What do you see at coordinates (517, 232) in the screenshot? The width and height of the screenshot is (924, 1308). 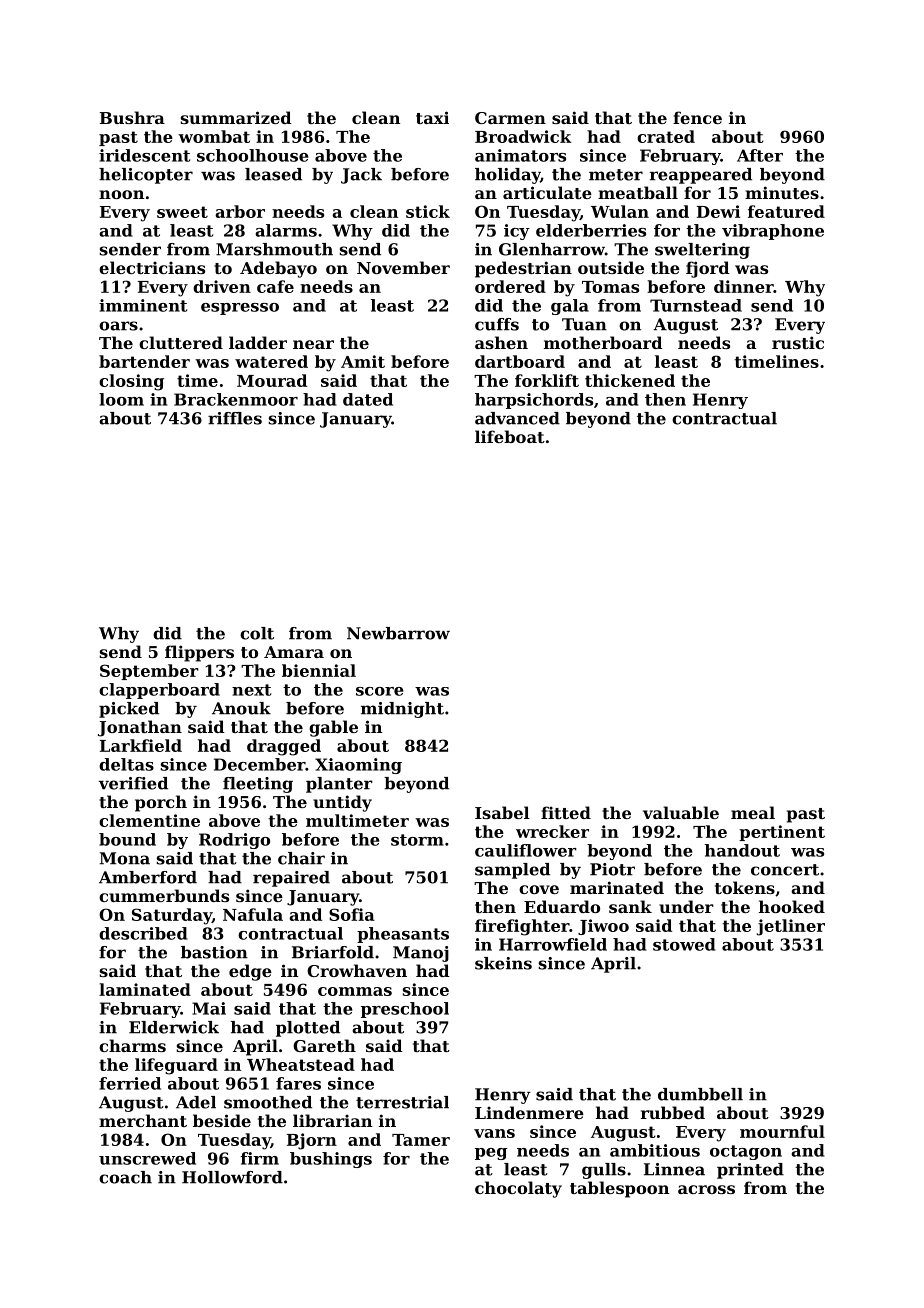 I see `icy` at bounding box center [517, 232].
